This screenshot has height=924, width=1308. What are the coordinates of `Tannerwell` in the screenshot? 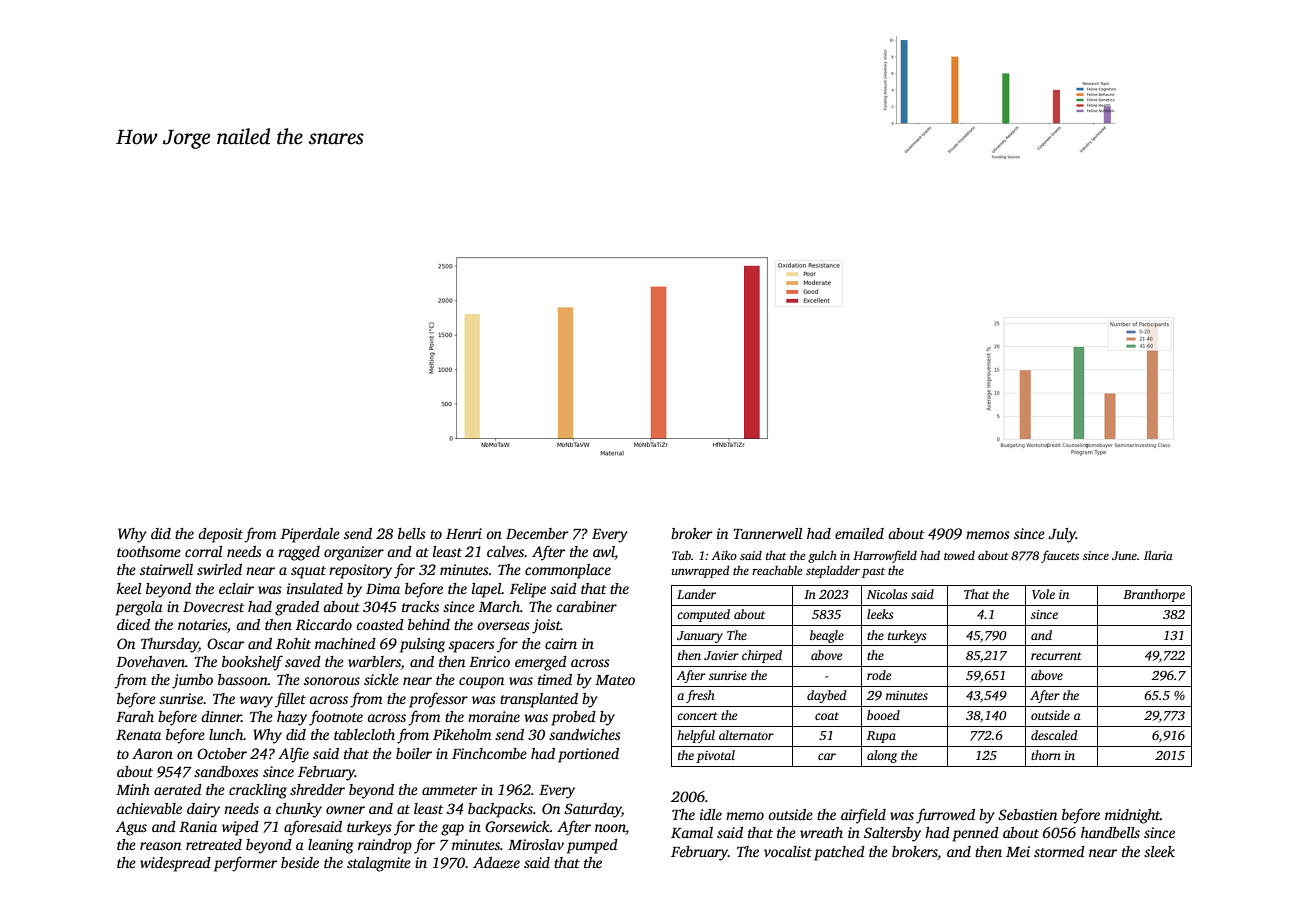 It's located at (767, 533).
